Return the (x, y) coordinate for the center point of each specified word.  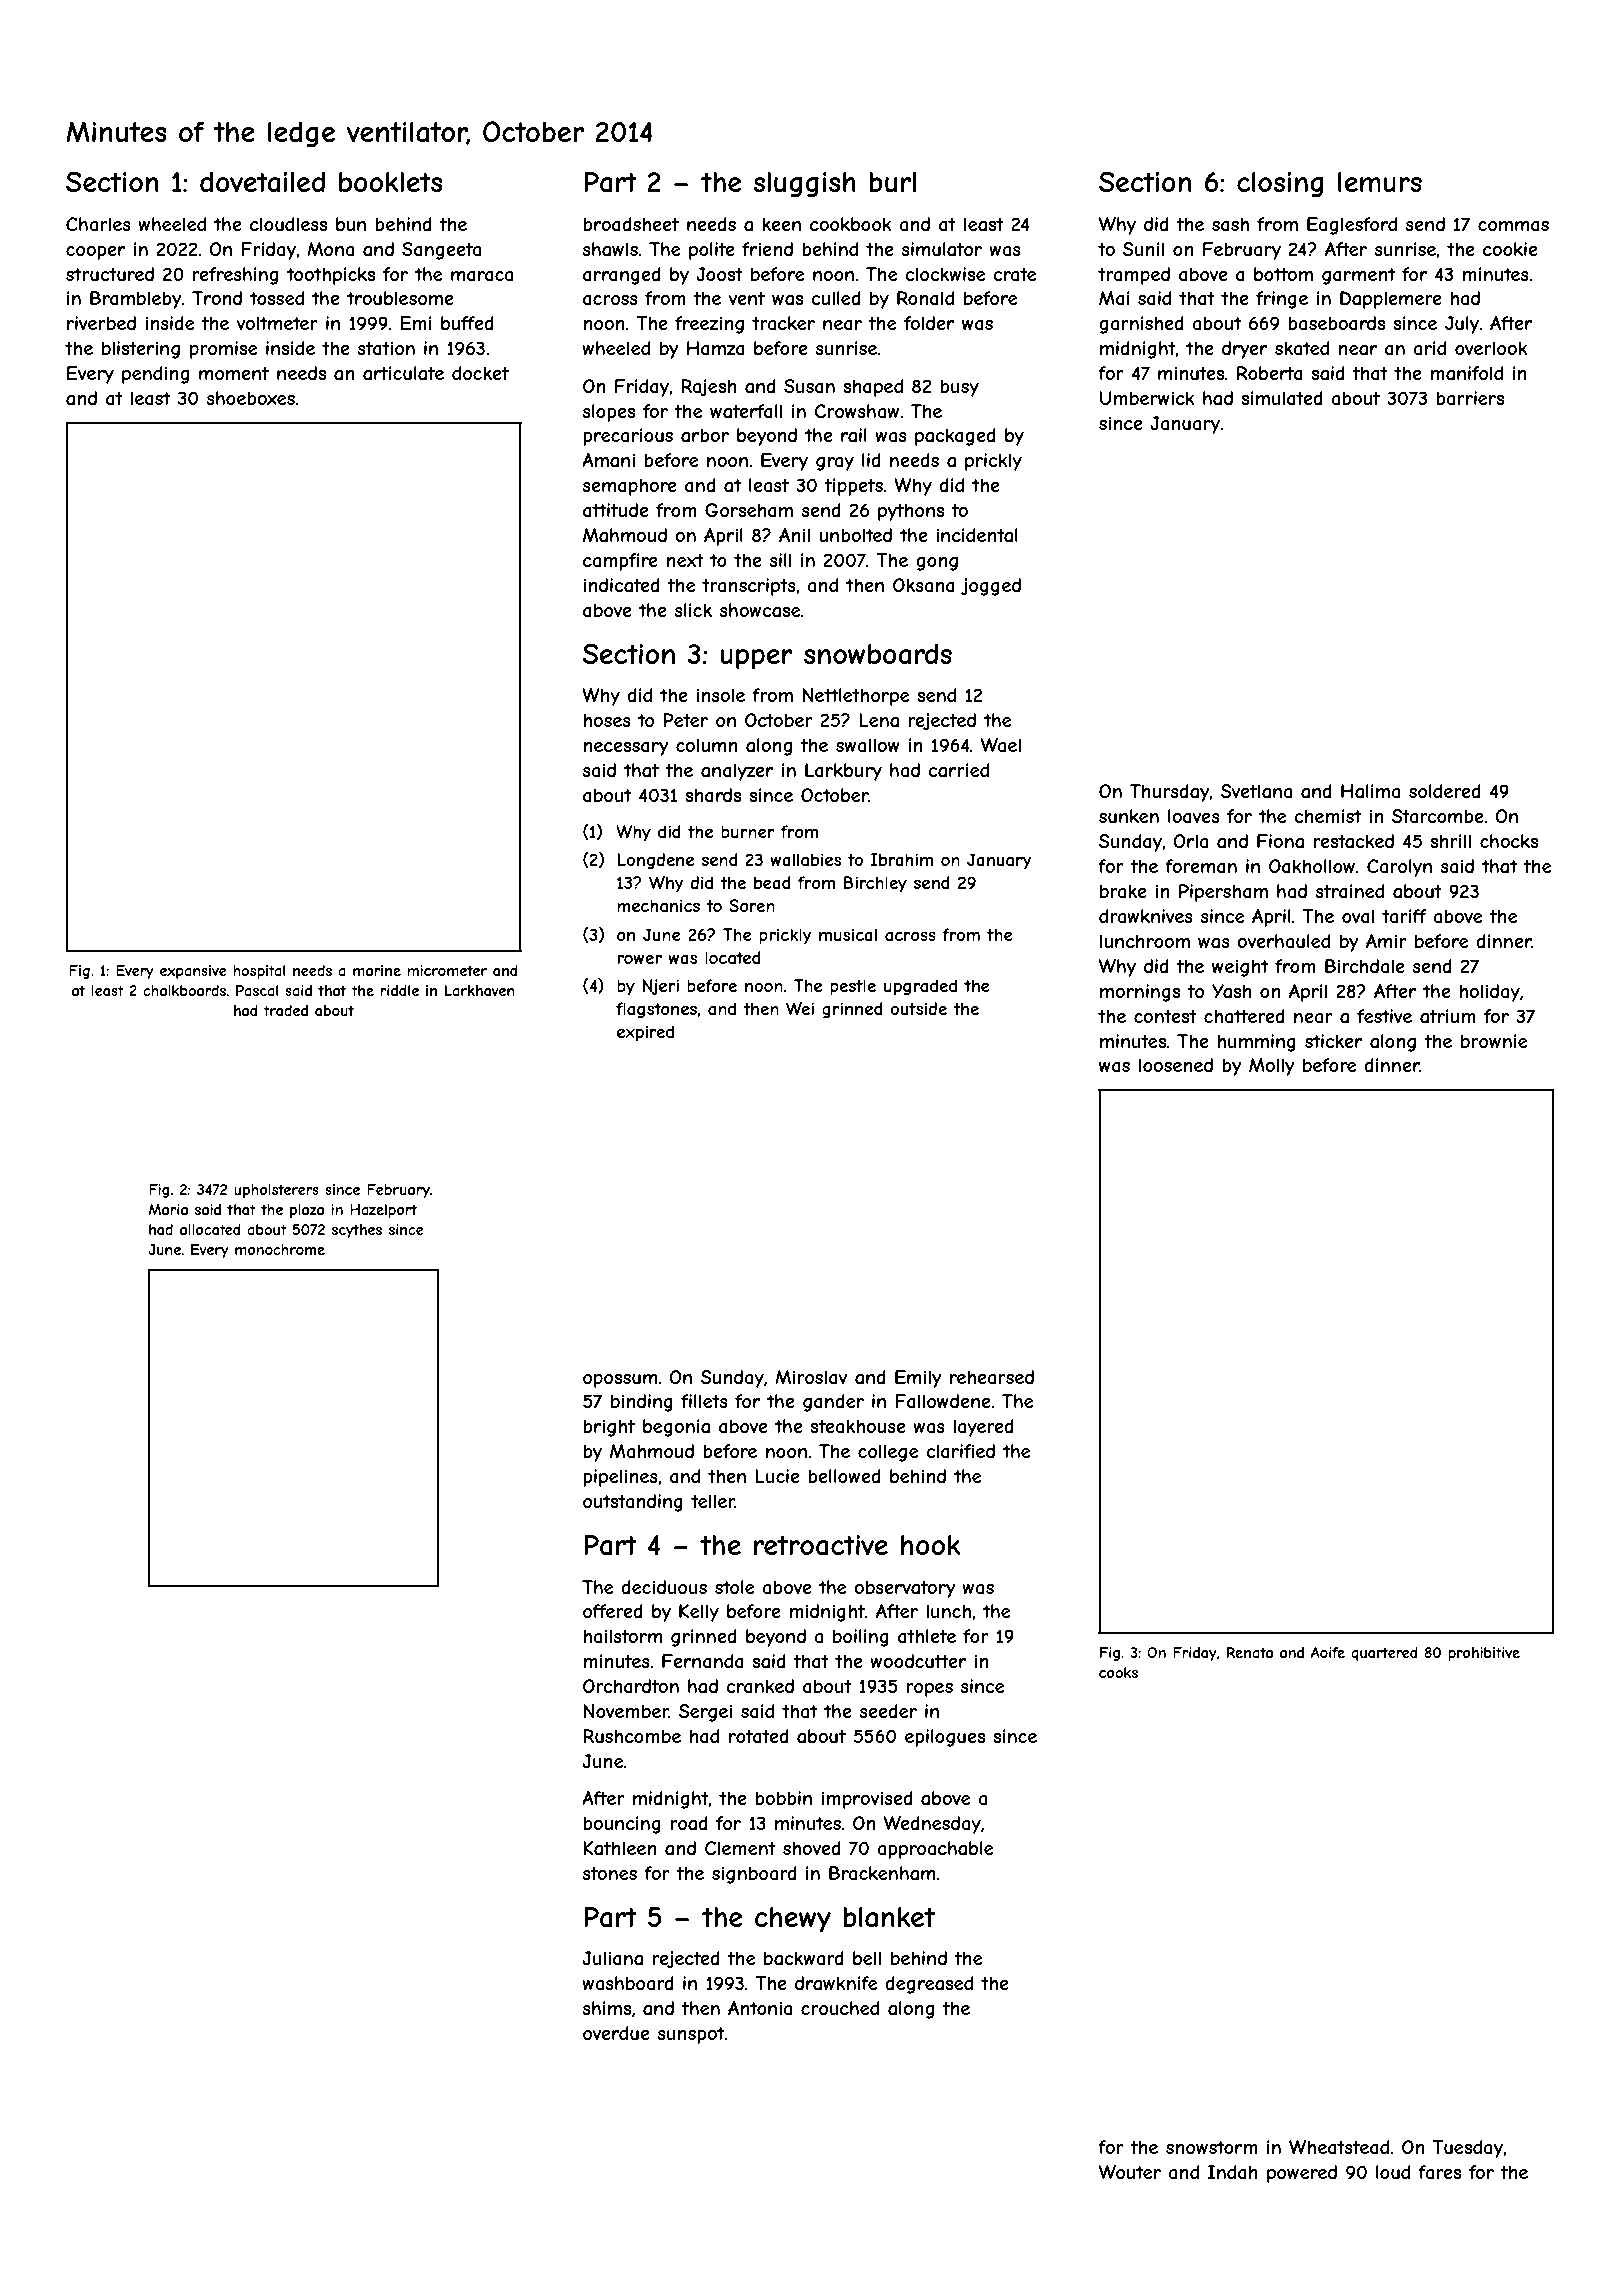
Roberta (1270, 373)
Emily (918, 1379)
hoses (607, 720)
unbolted (855, 535)
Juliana (612, 1958)
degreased (929, 1985)
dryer (1244, 350)
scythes (357, 1231)
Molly (1272, 1067)
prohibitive (1484, 1654)
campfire (620, 562)
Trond (217, 298)
